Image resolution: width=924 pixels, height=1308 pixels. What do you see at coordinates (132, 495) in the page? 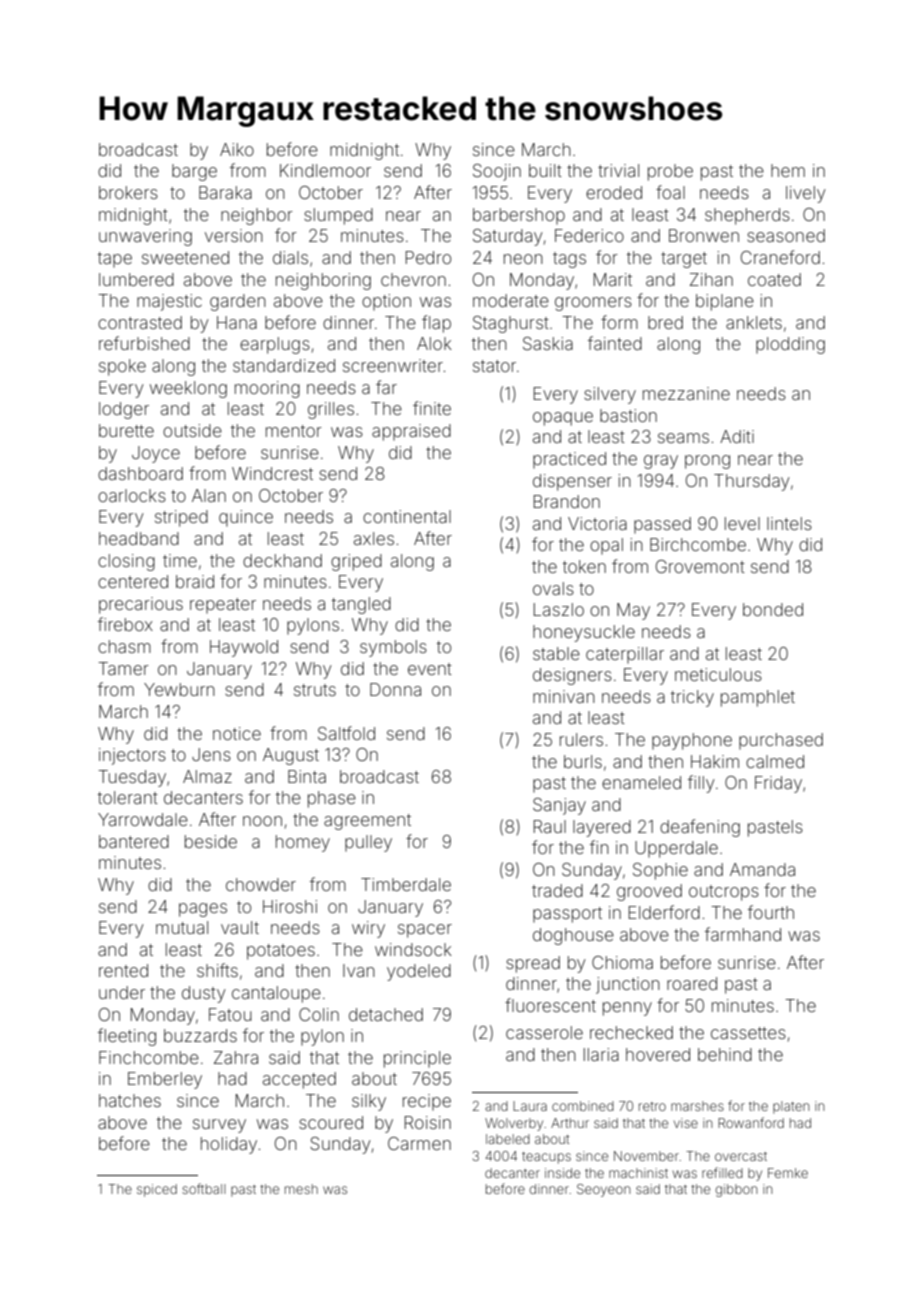
I see `oarlocks` at bounding box center [132, 495].
